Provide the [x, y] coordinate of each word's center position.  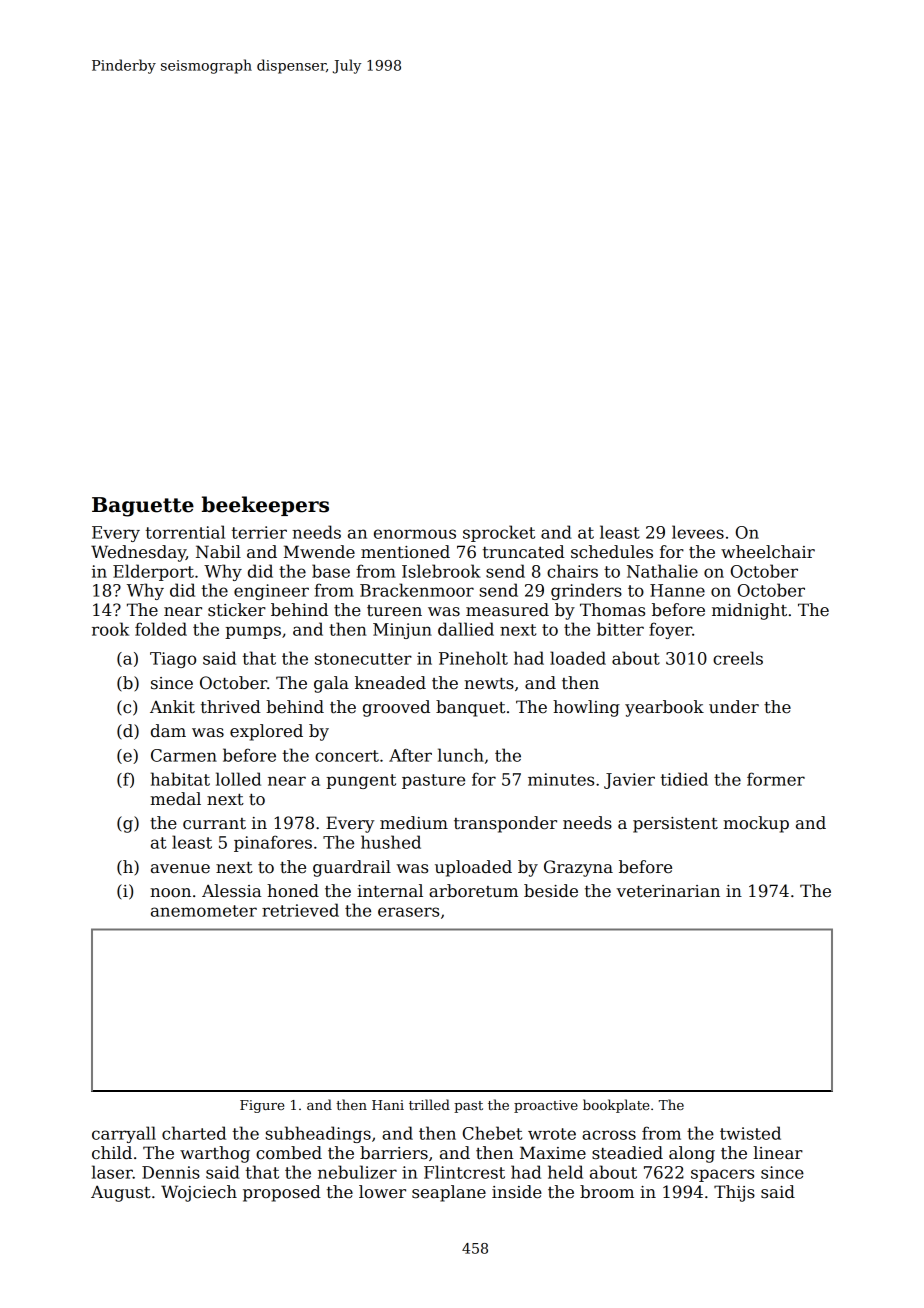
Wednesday [138, 553]
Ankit [172, 707]
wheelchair [768, 552]
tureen [394, 611]
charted [194, 1133]
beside [551, 891]
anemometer [204, 911]
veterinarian [668, 891]
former [776, 779]
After [410, 755]
